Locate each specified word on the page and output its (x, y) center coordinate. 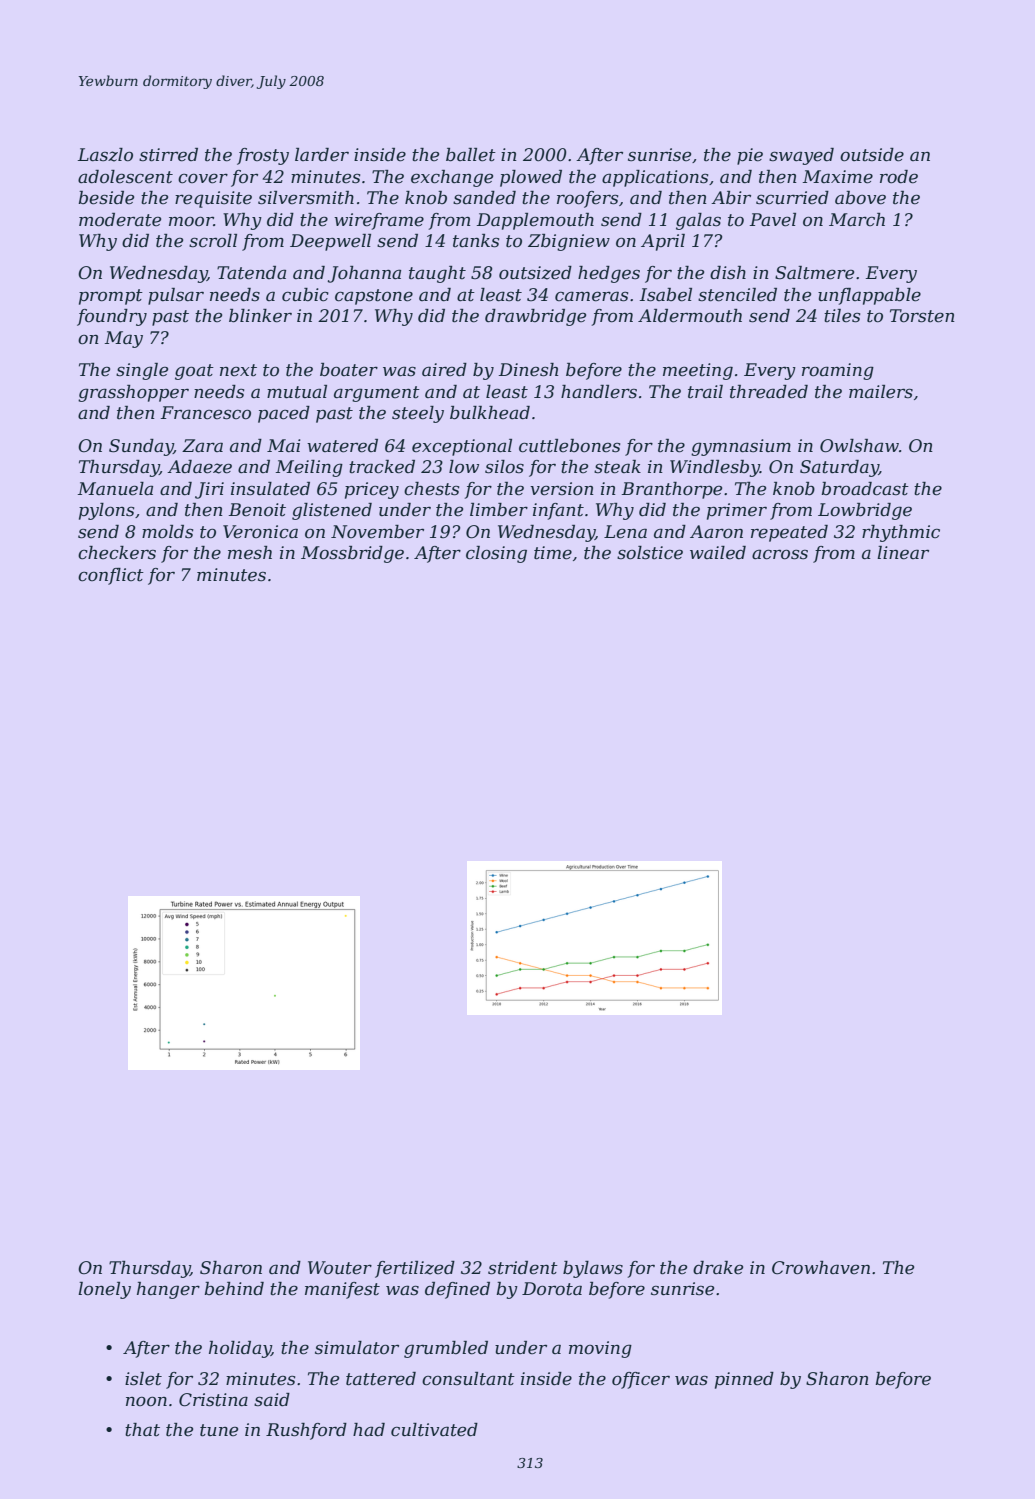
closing (496, 554)
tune (219, 1430)
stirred (168, 155)
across (780, 554)
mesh (250, 553)
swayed (801, 156)
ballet (471, 155)
